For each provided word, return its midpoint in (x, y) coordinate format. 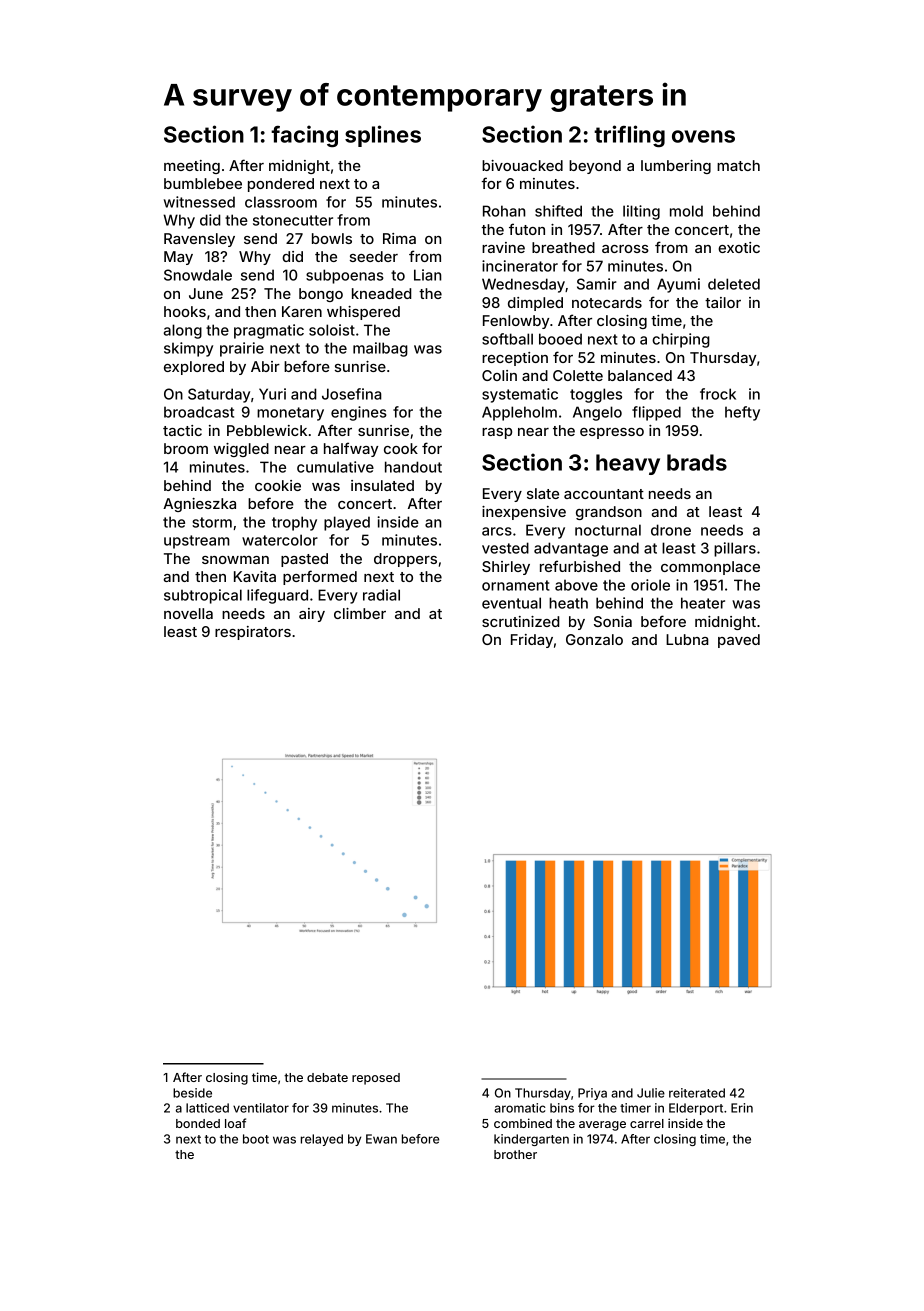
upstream (197, 542)
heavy (628, 464)
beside (192, 1093)
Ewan (381, 1139)
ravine (503, 247)
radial (381, 595)
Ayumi (678, 285)
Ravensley (199, 240)
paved (739, 641)
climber (360, 613)
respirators (253, 633)
